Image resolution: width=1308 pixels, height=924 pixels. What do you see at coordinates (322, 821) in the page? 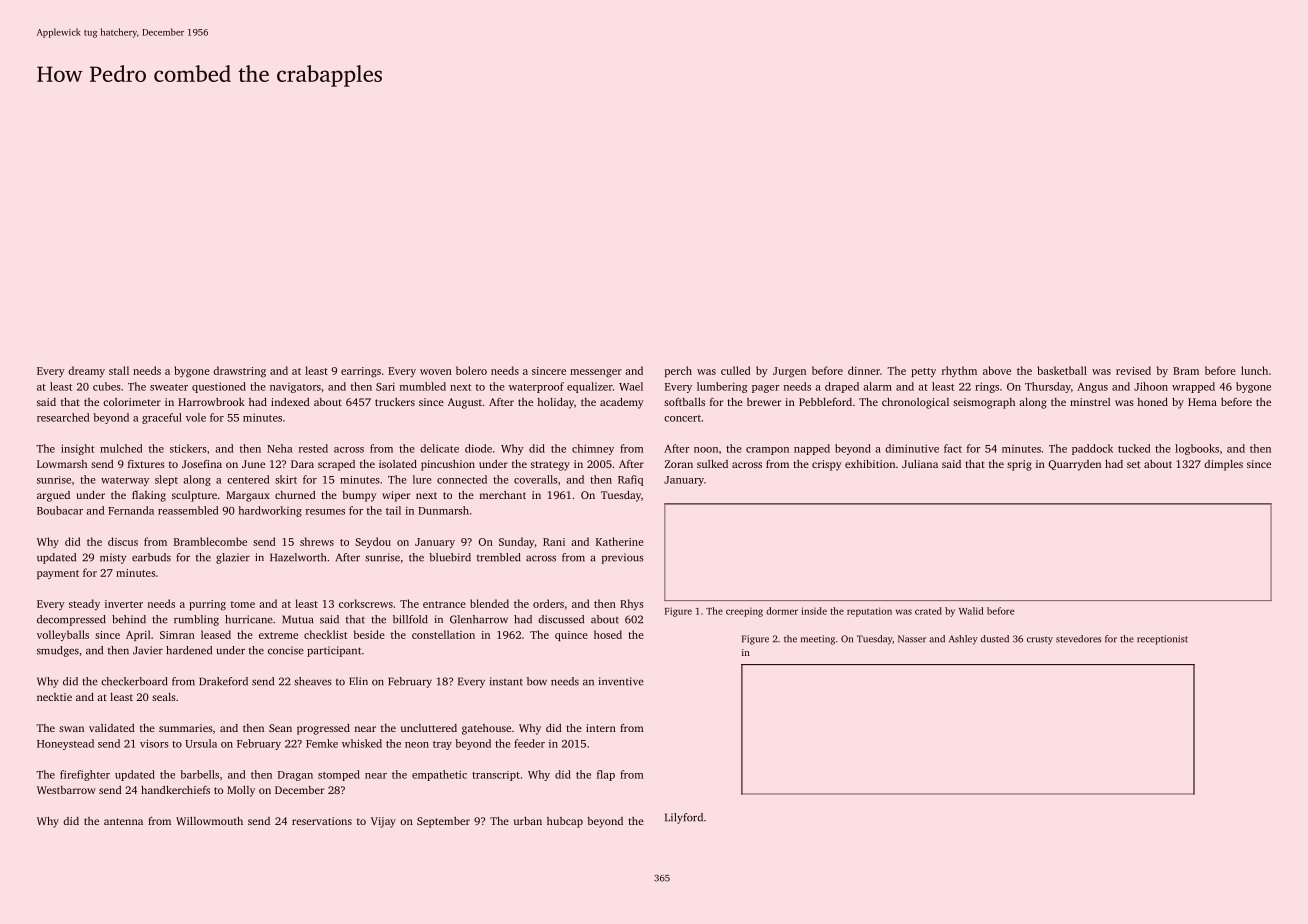
I see `reservations` at bounding box center [322, 821].
